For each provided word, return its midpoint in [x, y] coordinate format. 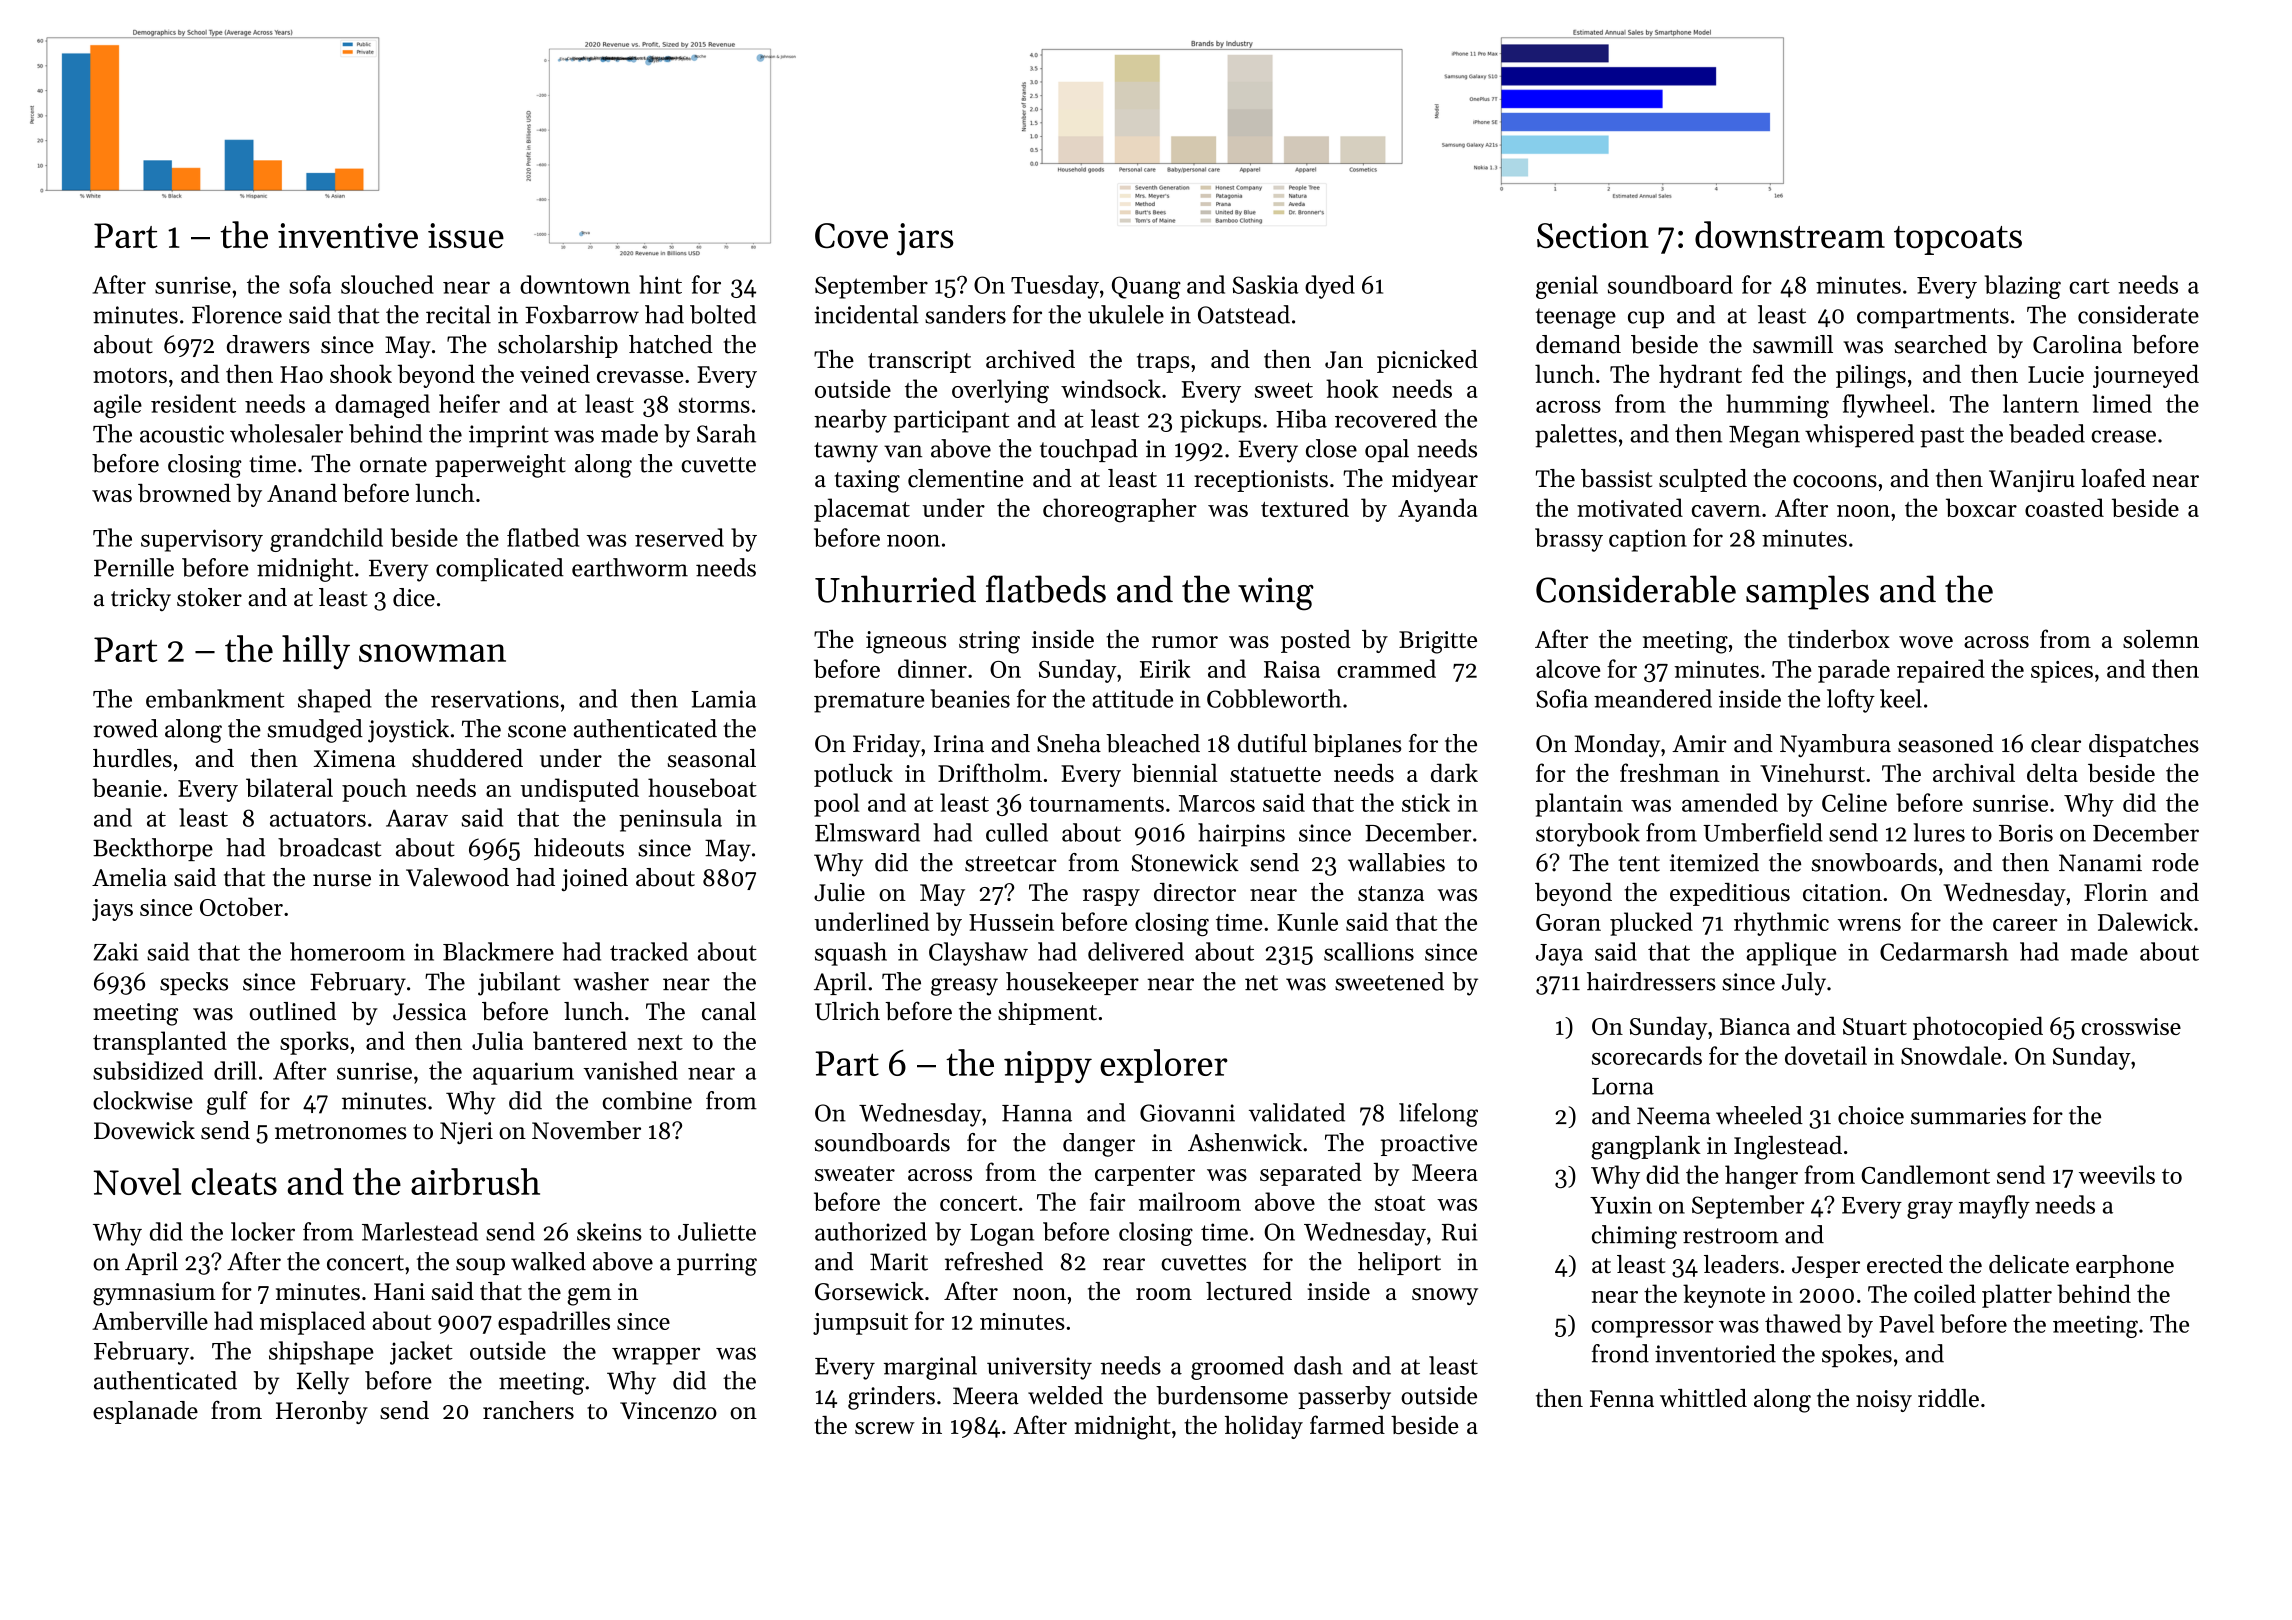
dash [1318, 1365]
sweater [855, 1173]
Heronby [322, 1412]
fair [1107, 1201]
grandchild [326, 540]
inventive [348, 235]
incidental [866, 314]
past [1942, 437]
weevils [2117, 1174]
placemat [862, 510]
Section [1593, 235]
